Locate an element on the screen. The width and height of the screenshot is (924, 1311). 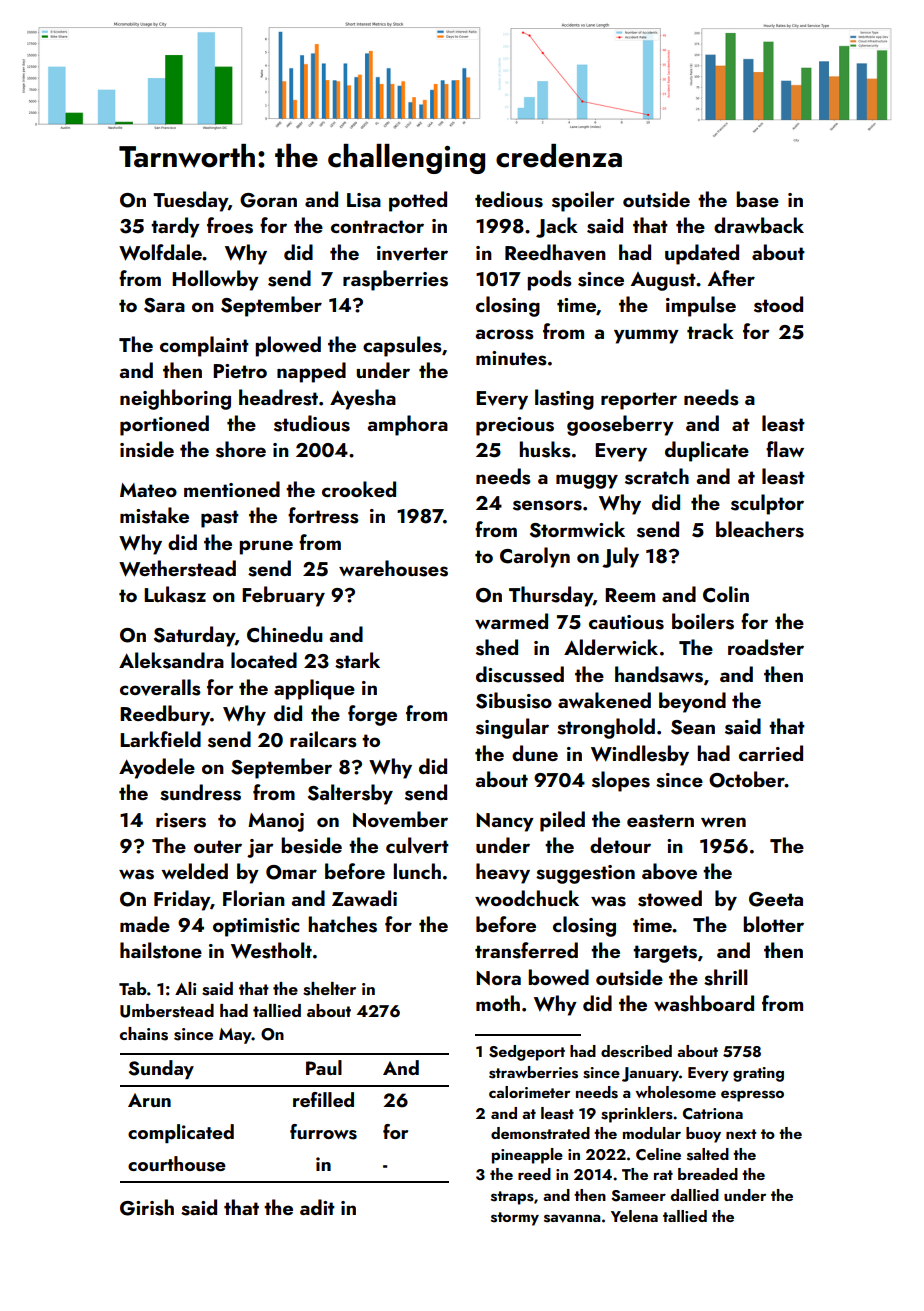
adit is located at coordinates (317, 1207).
